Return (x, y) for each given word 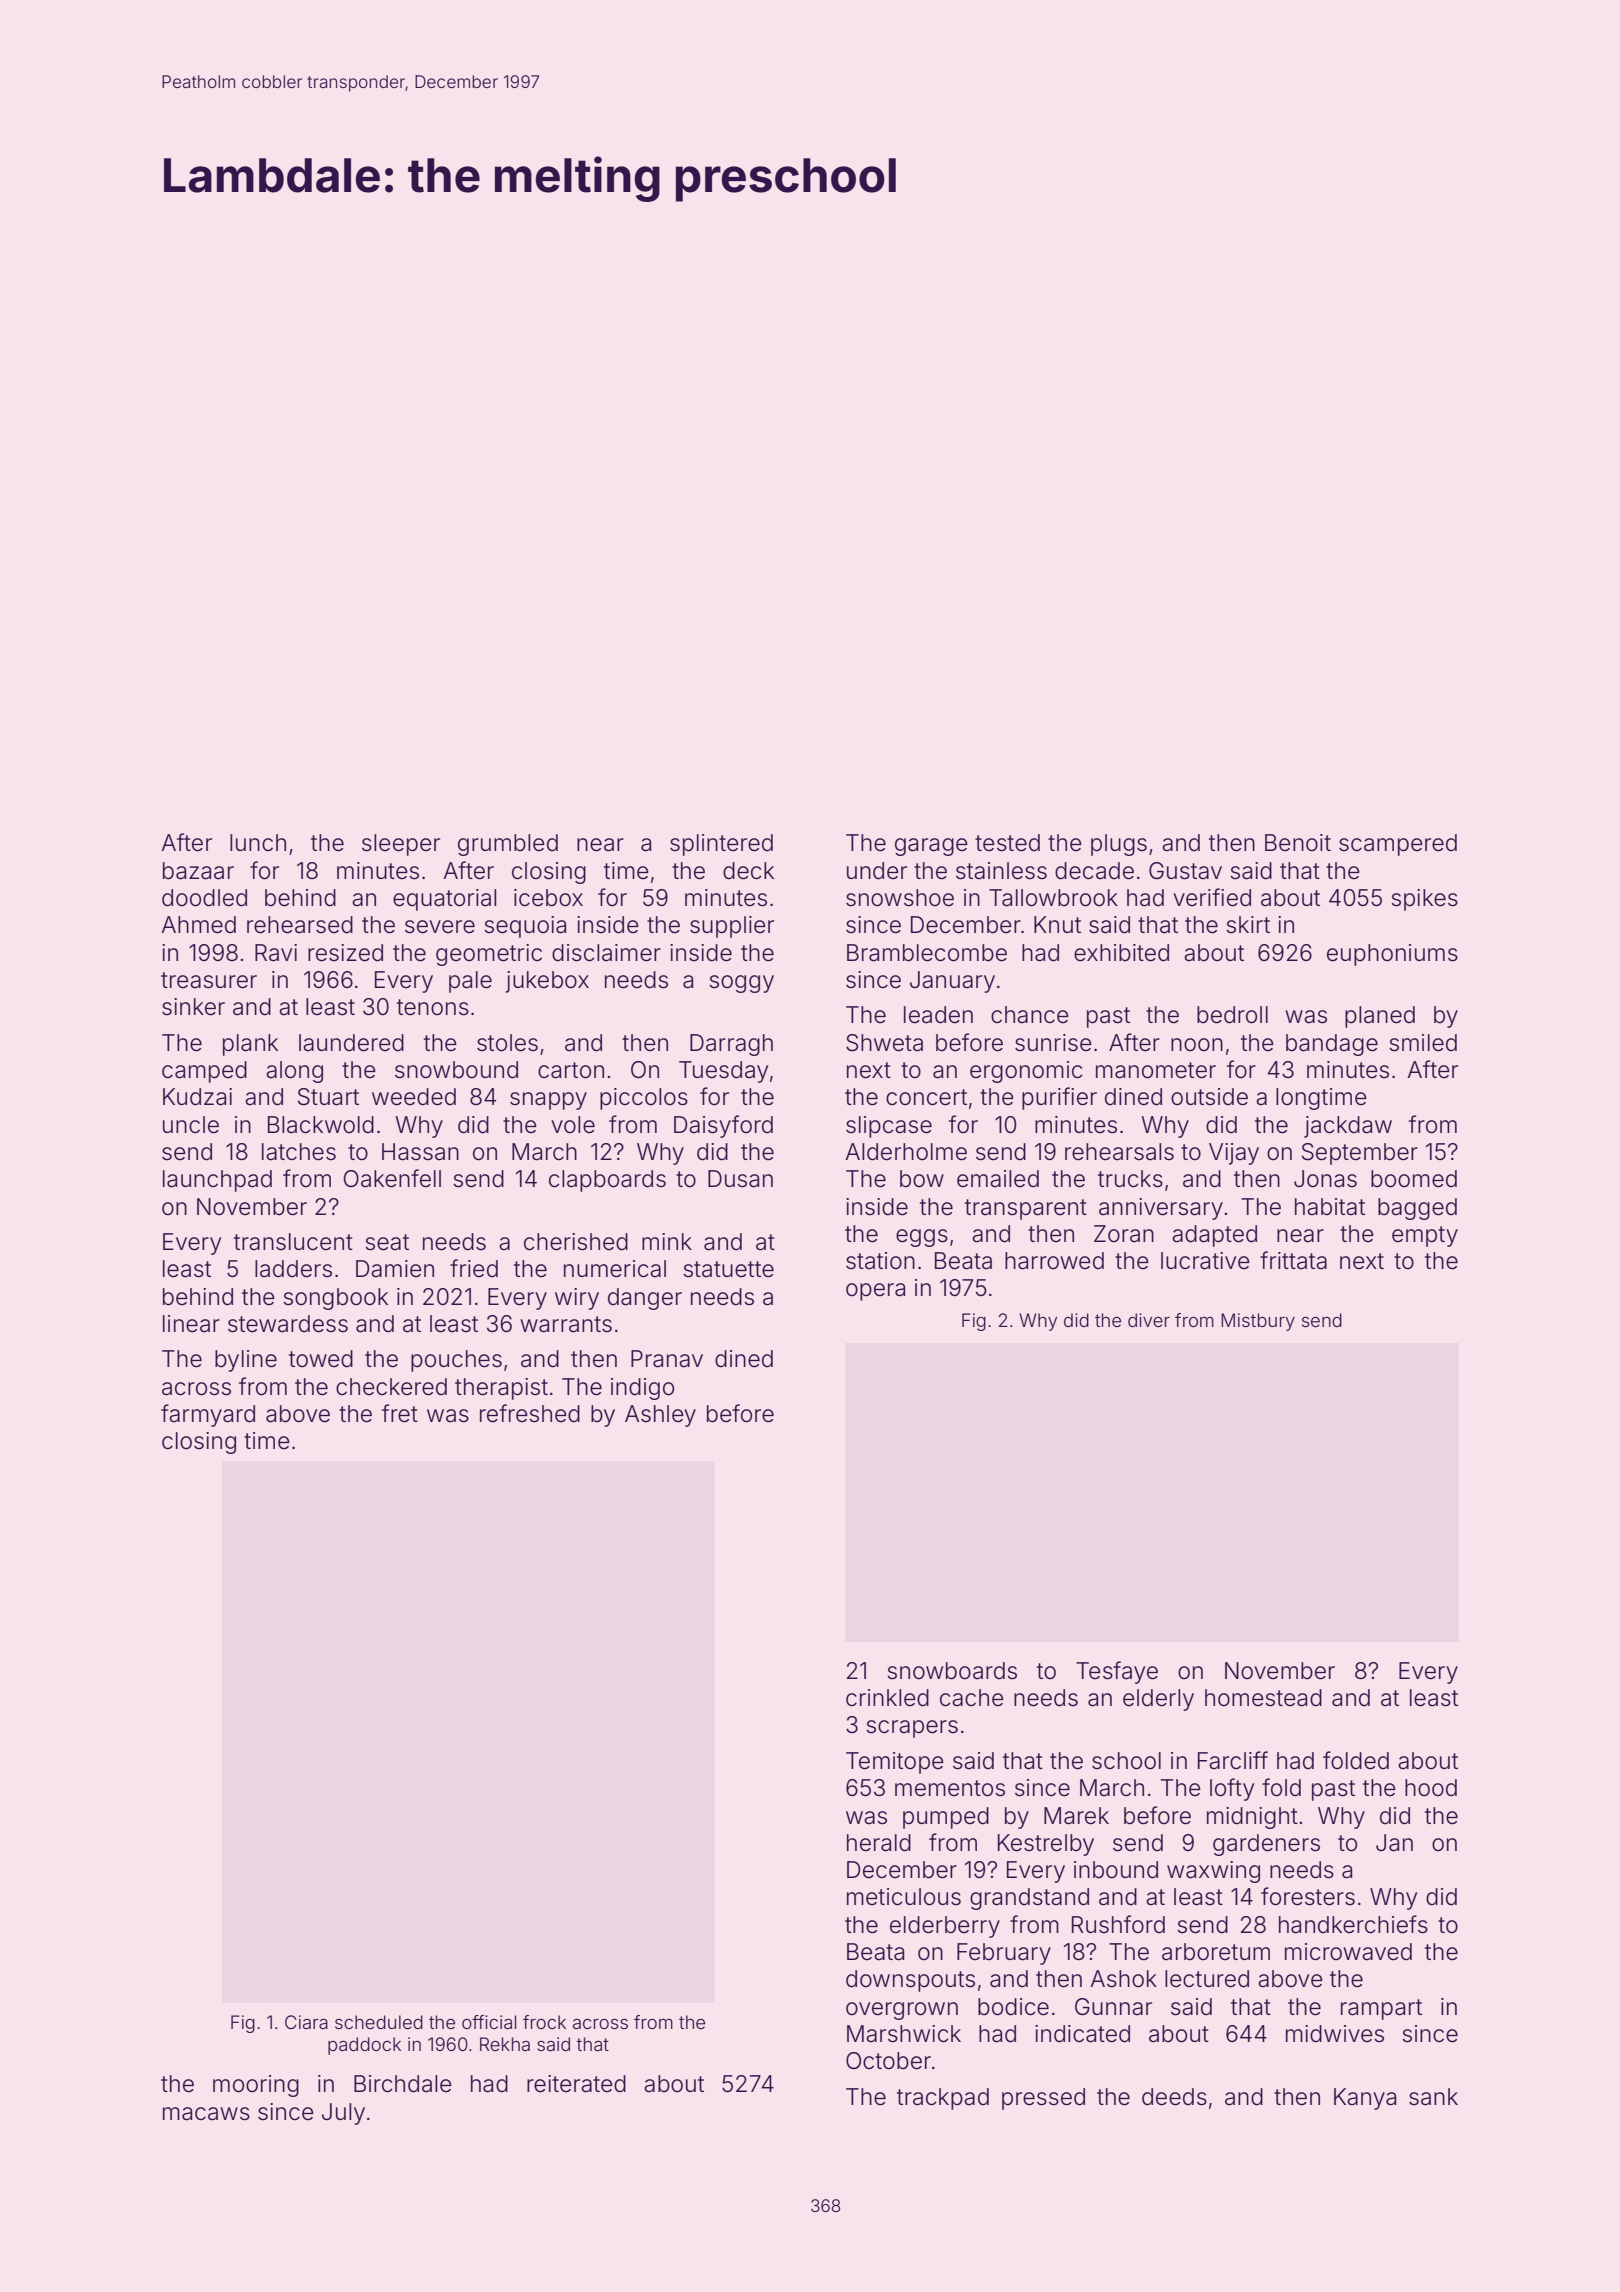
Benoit (1298, 843)
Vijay (1234, 1154)
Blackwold (321, 1125)
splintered (721, 845)
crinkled (887, 1698)
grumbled (508, 845)
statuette (728, 1269)
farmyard (208, 1415)
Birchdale (403, 2084)
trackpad (943, 2099)
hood (1431, 1788)
